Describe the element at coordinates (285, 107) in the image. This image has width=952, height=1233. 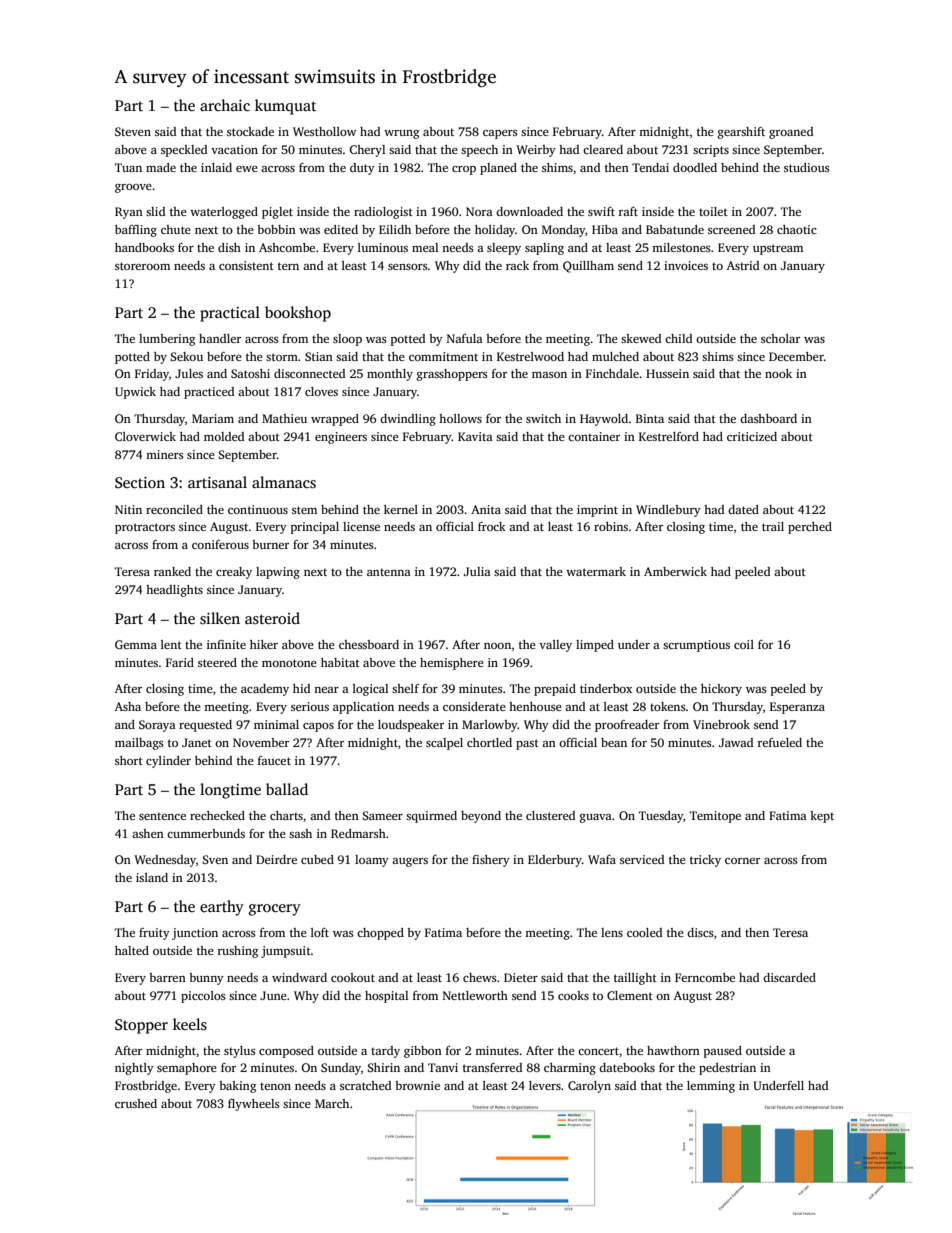
I see `kumquat` at that location.
